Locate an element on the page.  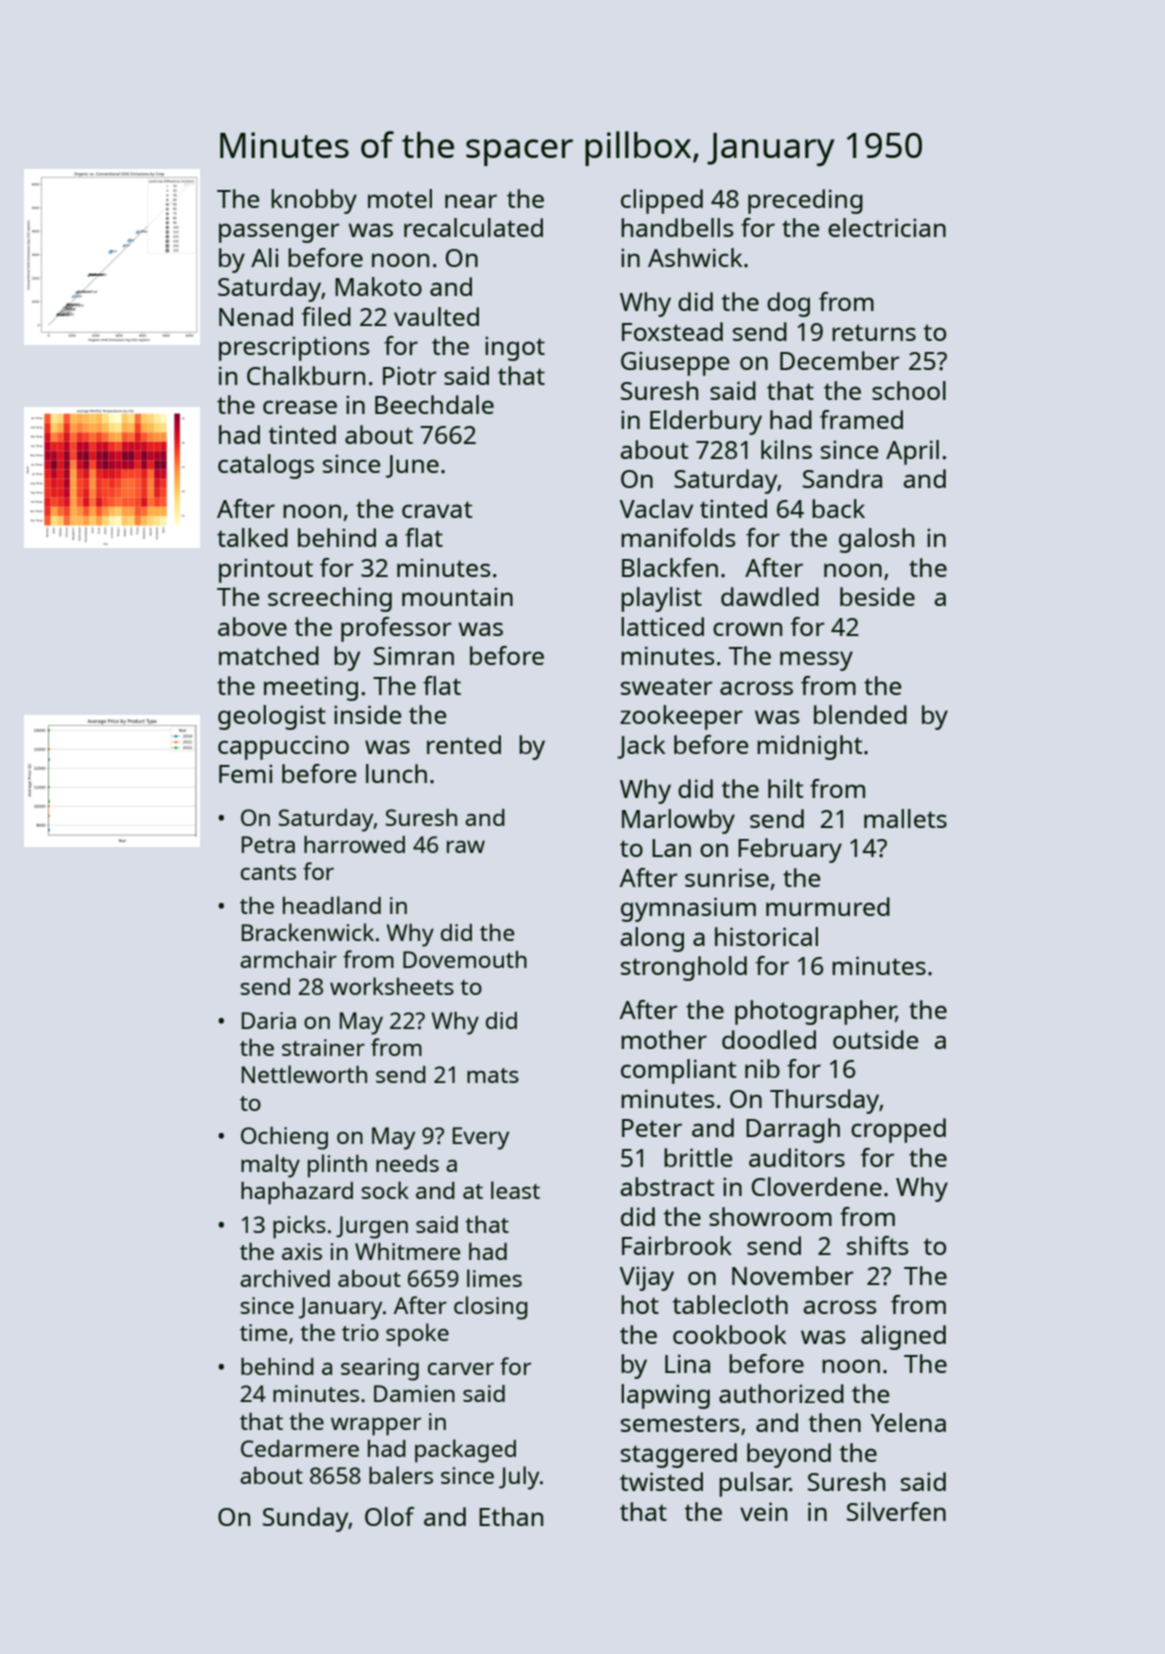
mats is located at coordinates (493, 1075).
